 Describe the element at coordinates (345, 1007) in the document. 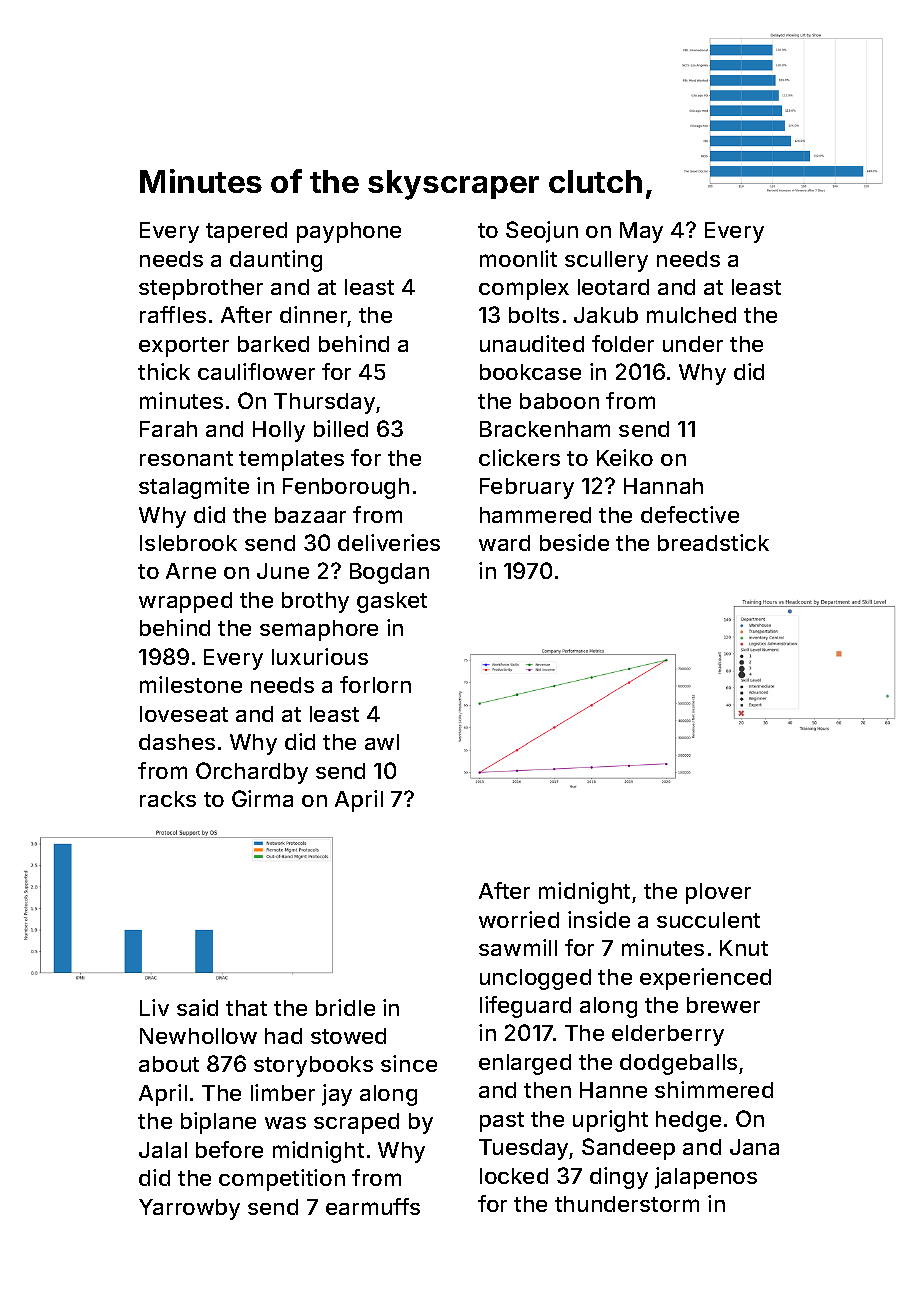

I see `bridle` at that location.
